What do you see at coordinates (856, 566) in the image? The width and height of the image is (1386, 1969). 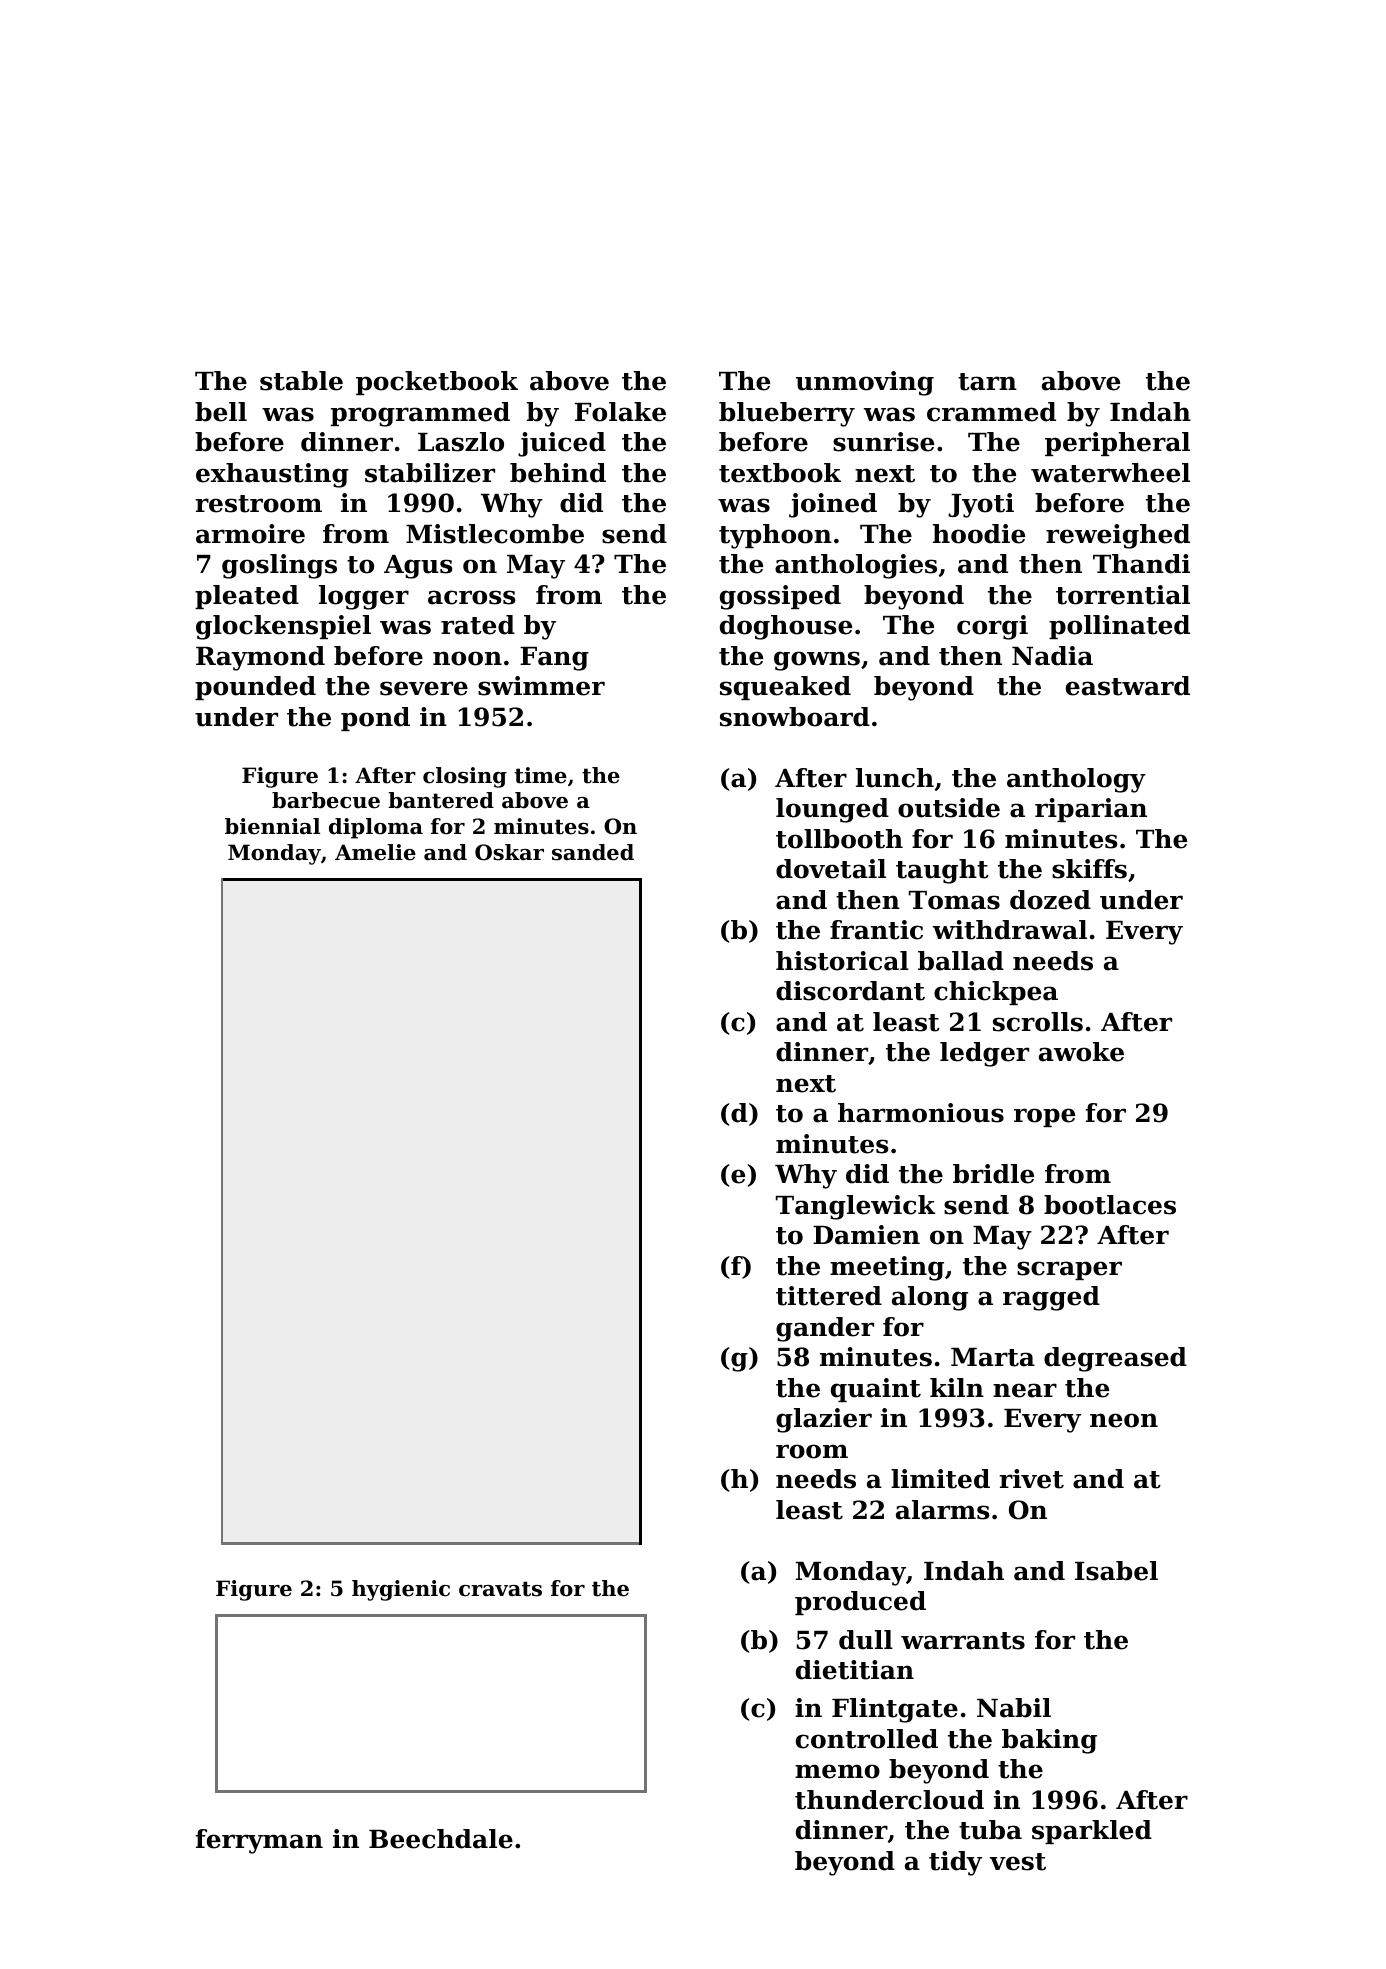 I see `anthologies` at bounding box center [856, 566].
